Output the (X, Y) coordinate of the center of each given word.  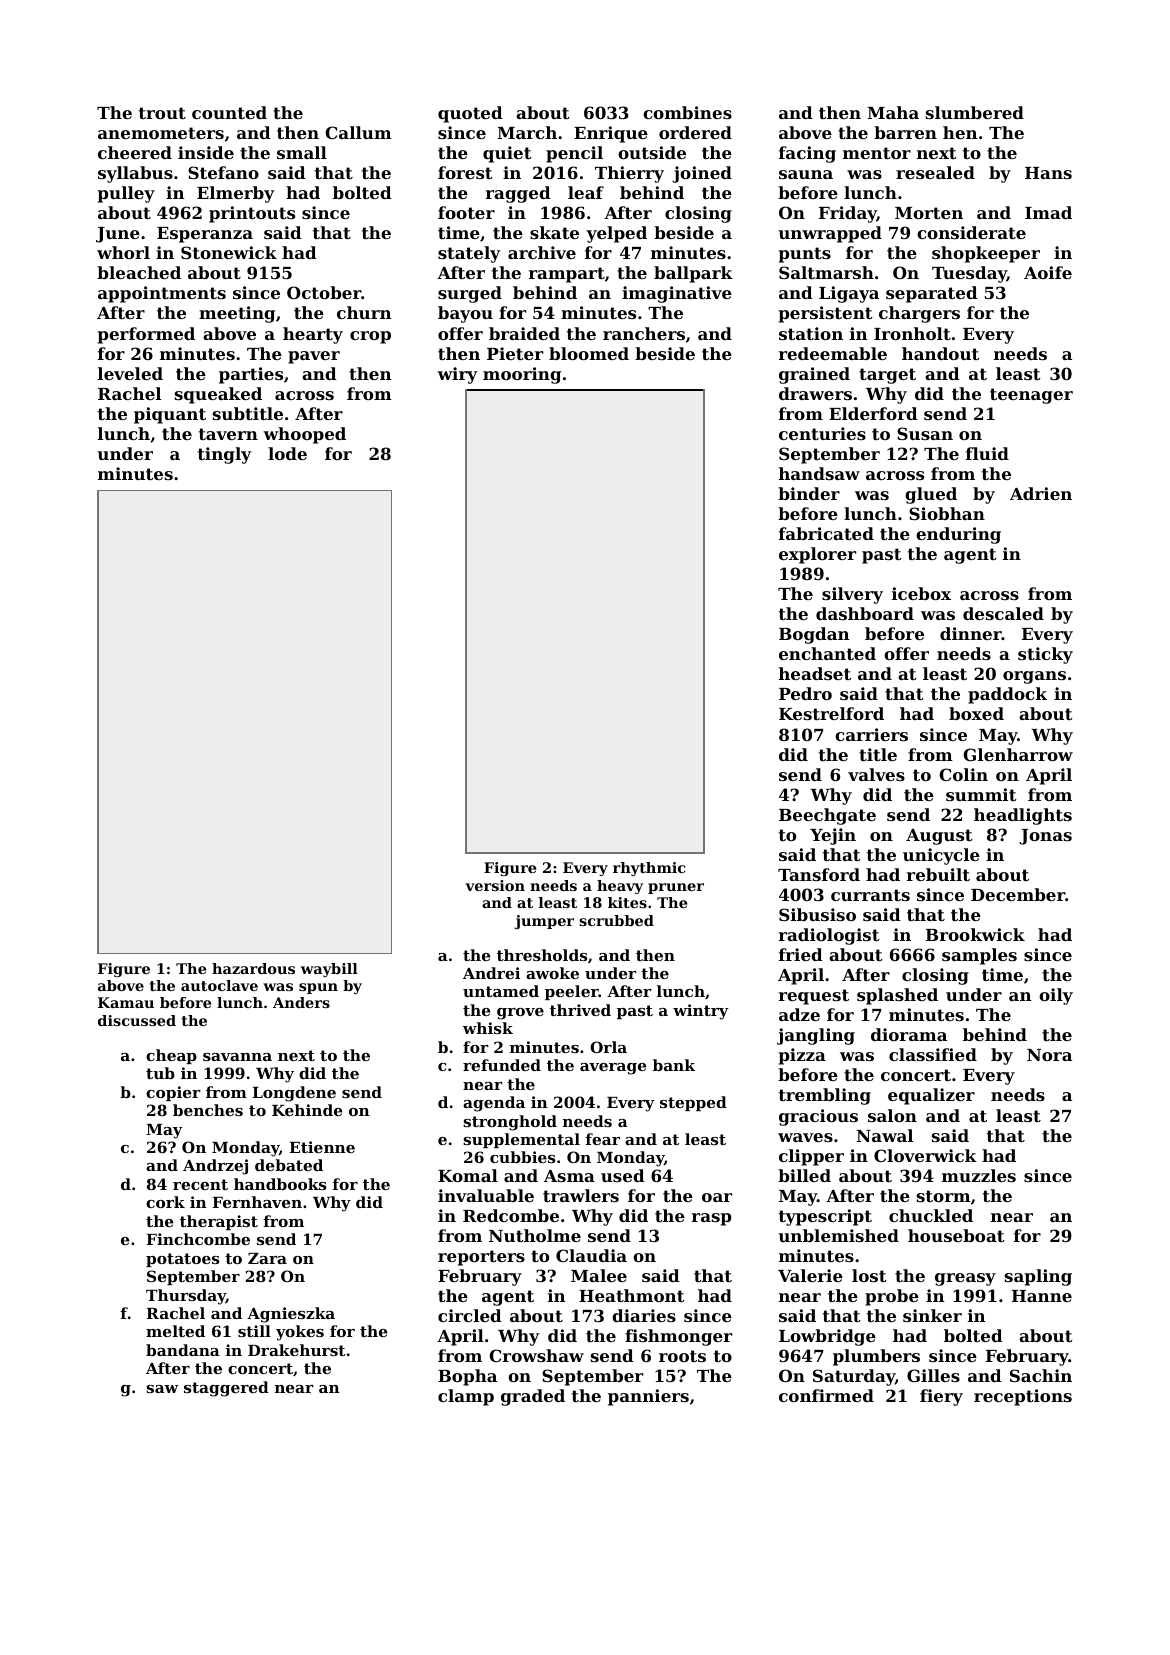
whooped (304, 435)
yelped (616, 234)
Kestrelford (831, 713)
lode (287, 453)
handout (940, 353)
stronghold (510, 1123)
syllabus (135, 174)
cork (165, 1202)
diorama (909, 1034)
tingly (224, 455)
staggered (226, 1389)
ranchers (644, 333)
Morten (929, 213)
